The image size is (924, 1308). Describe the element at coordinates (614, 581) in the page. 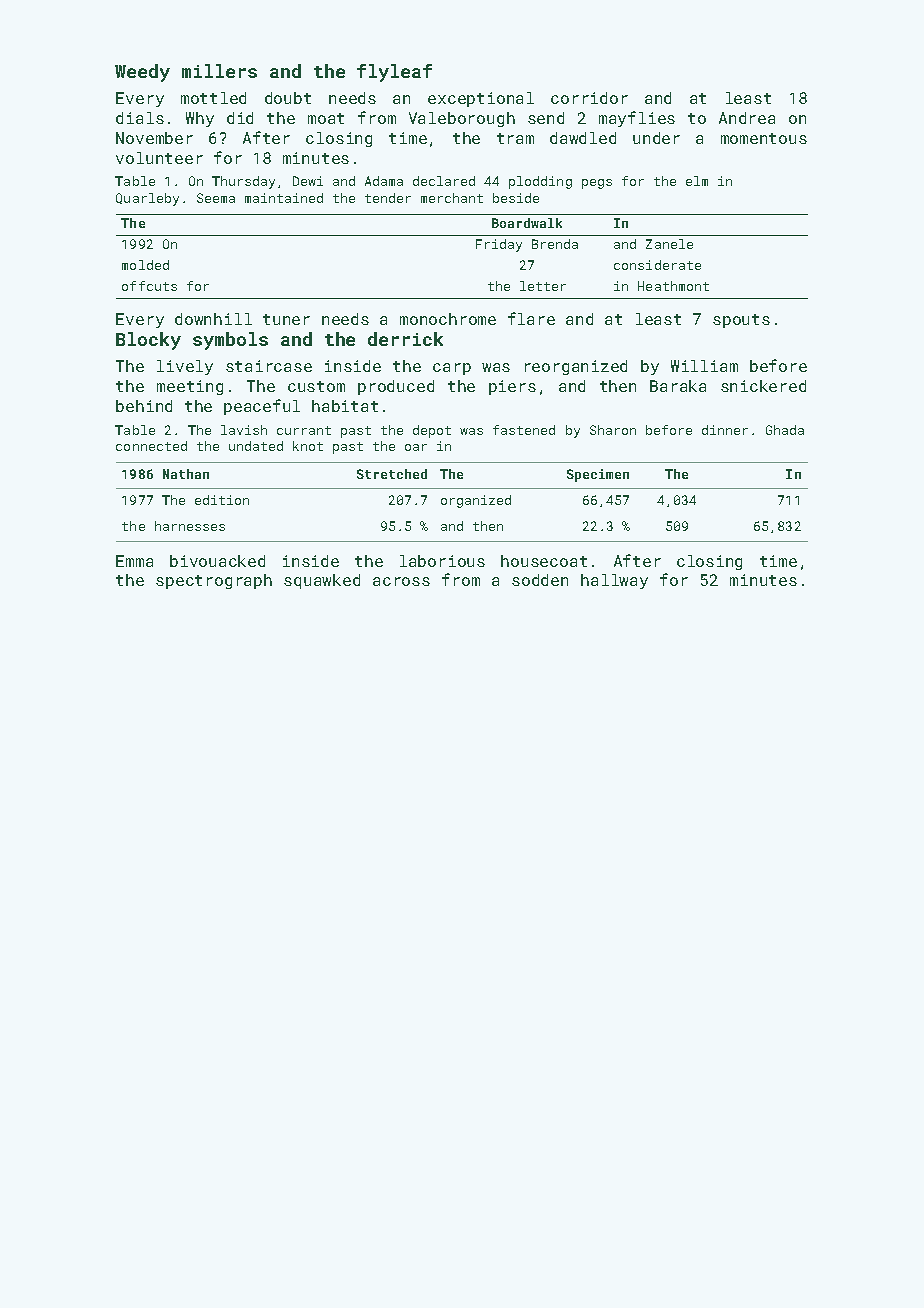

I see `hallway` at that location.
